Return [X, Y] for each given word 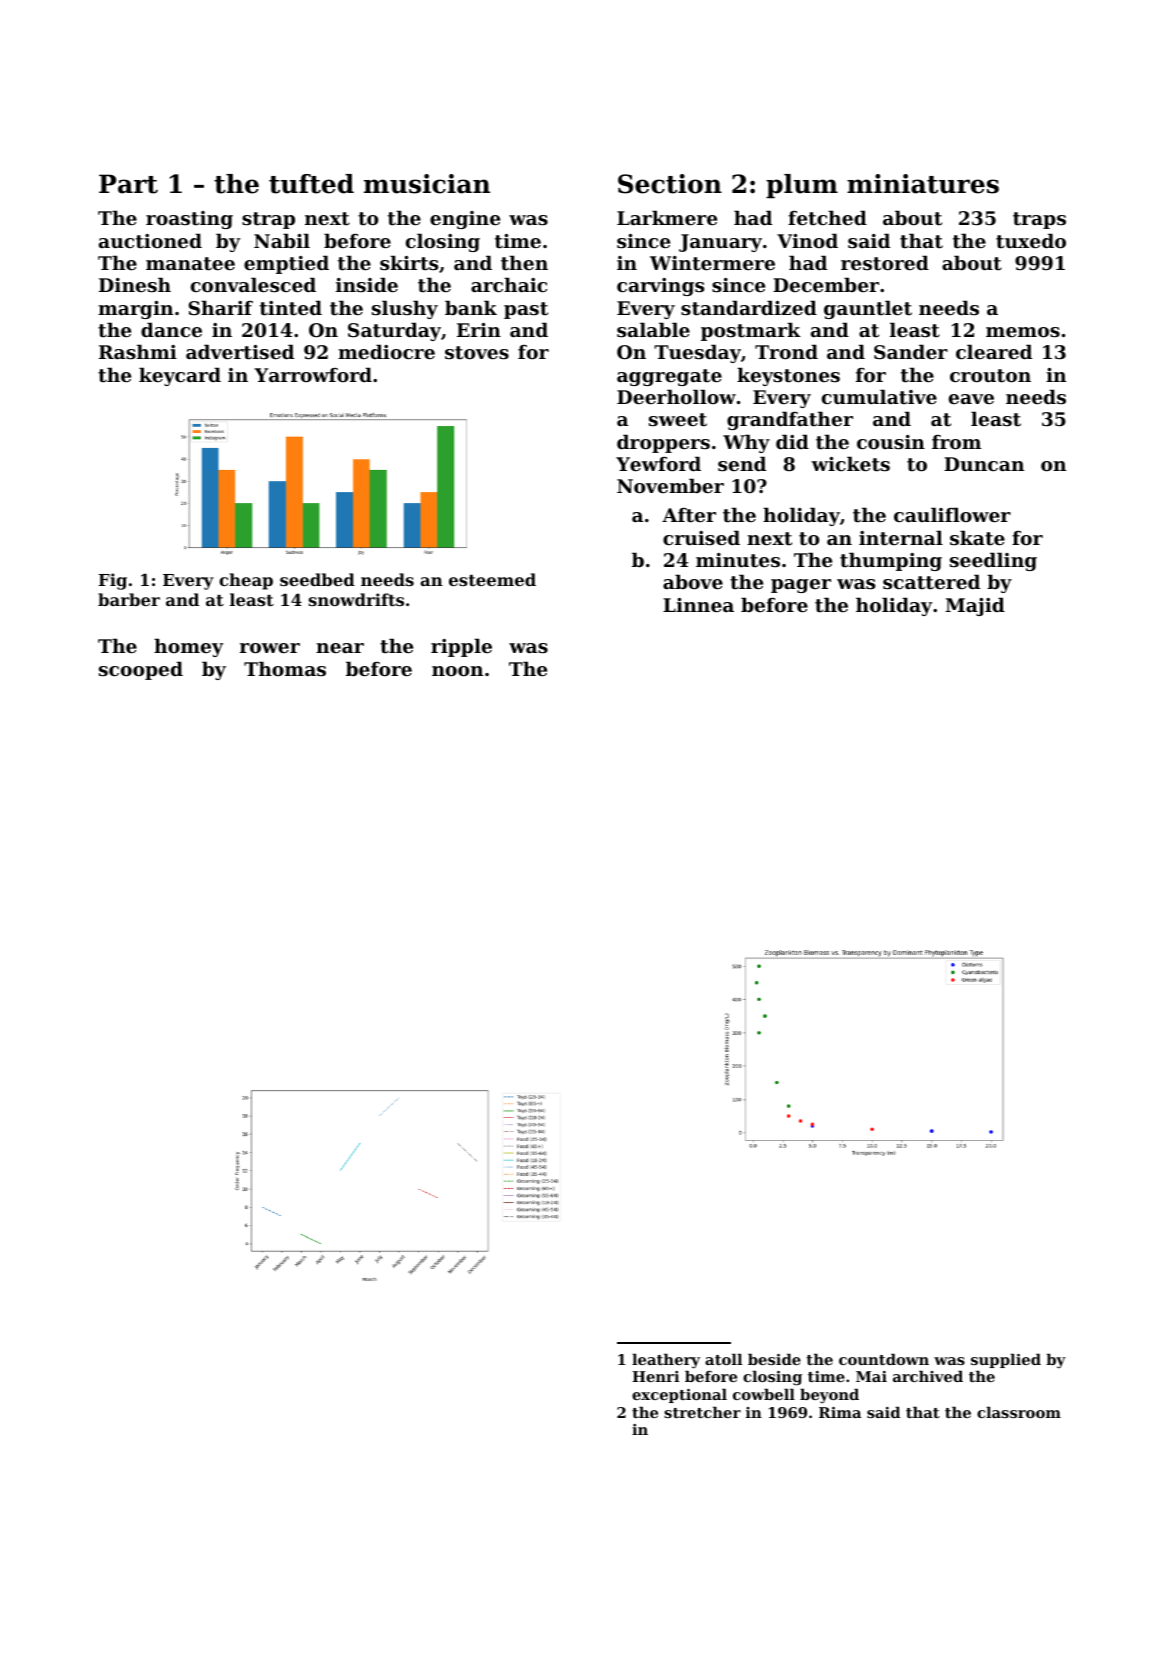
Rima [840, 1412]
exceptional [679, 1395]
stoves [477, 353]
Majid [975, 606]
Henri [655, 1376]
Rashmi [138, 351]
